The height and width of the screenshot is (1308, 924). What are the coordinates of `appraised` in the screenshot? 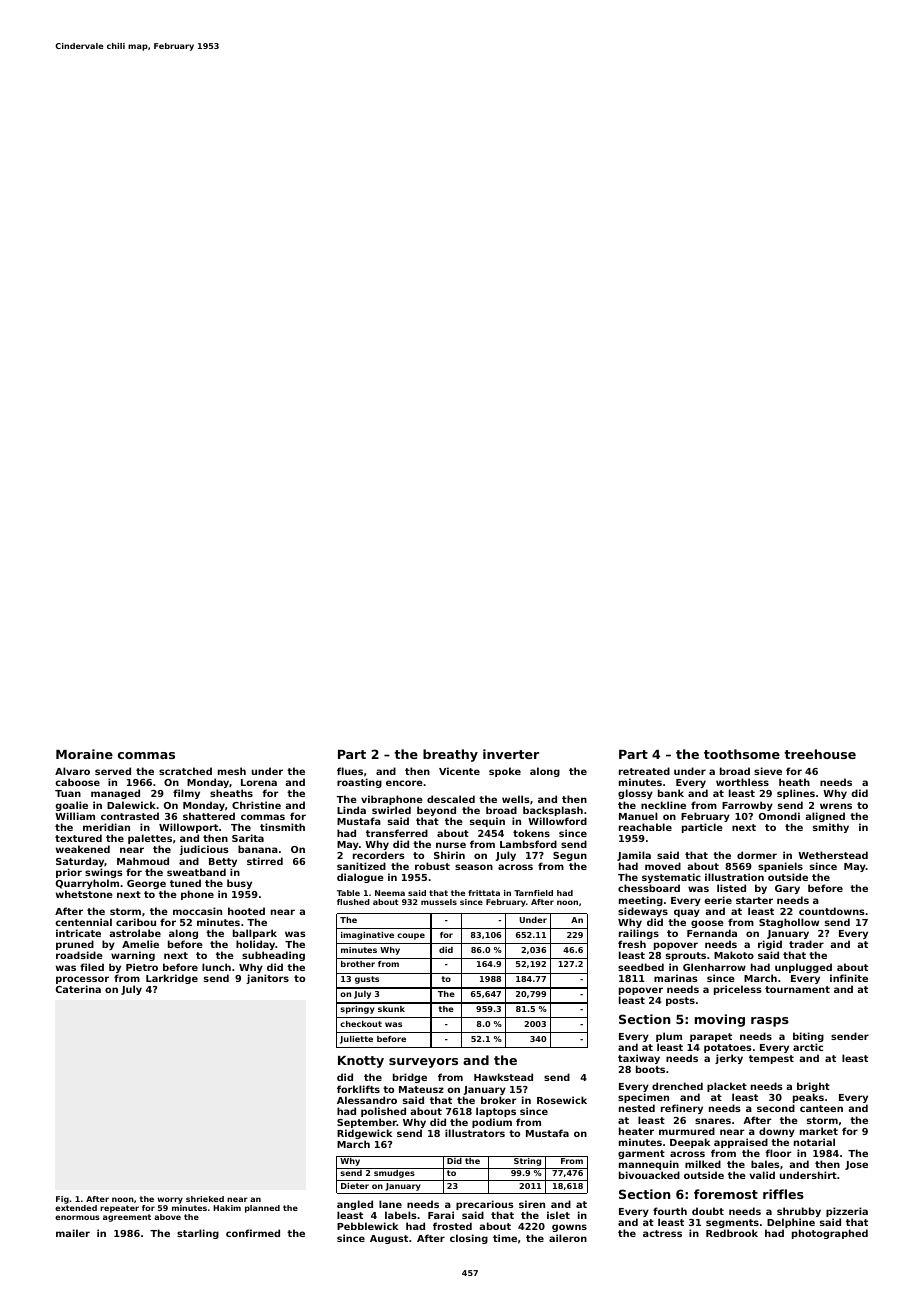 It's located at (741, 1143).
